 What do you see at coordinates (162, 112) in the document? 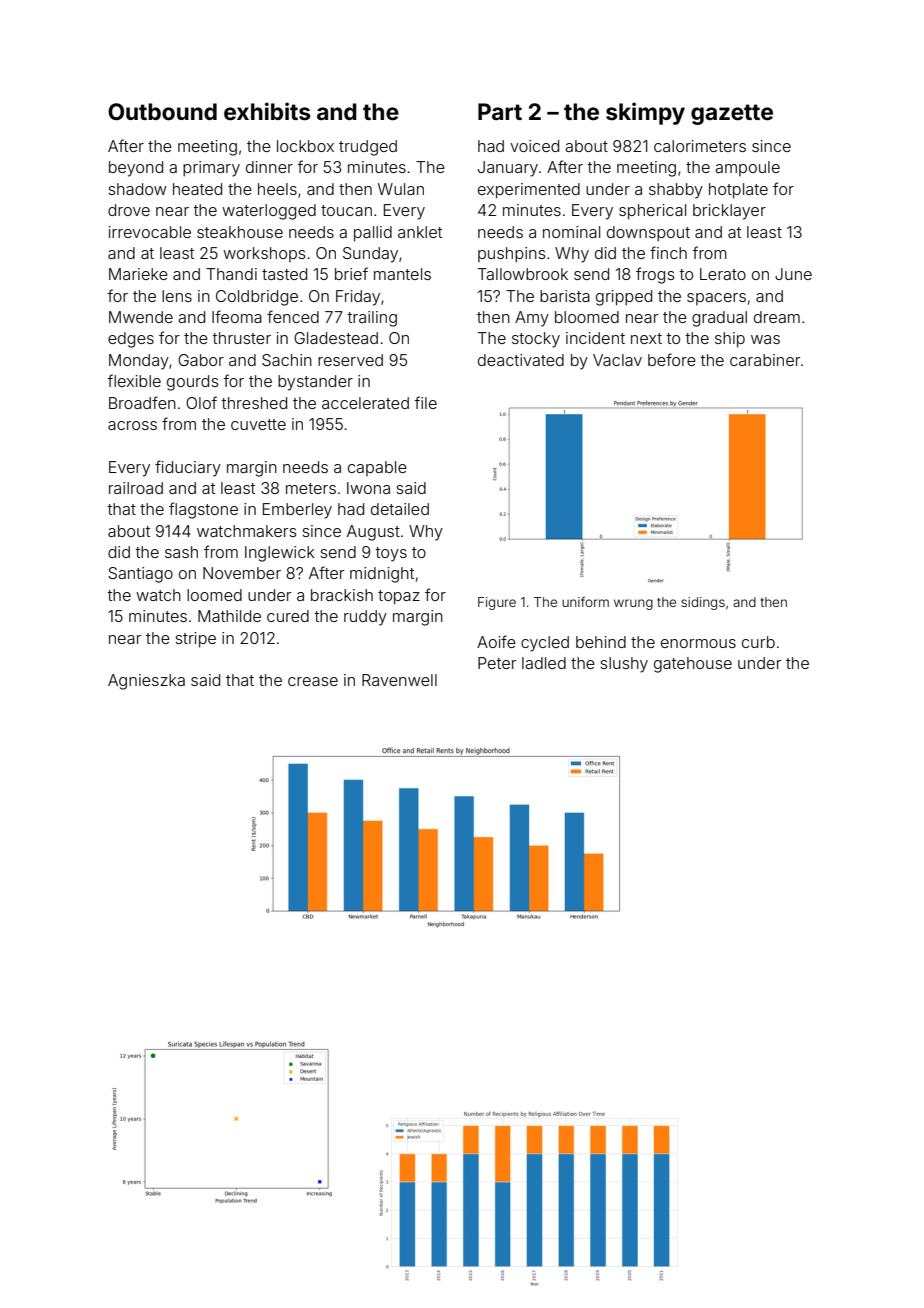
I see `Outbound` at bounding box center [162, 112].
